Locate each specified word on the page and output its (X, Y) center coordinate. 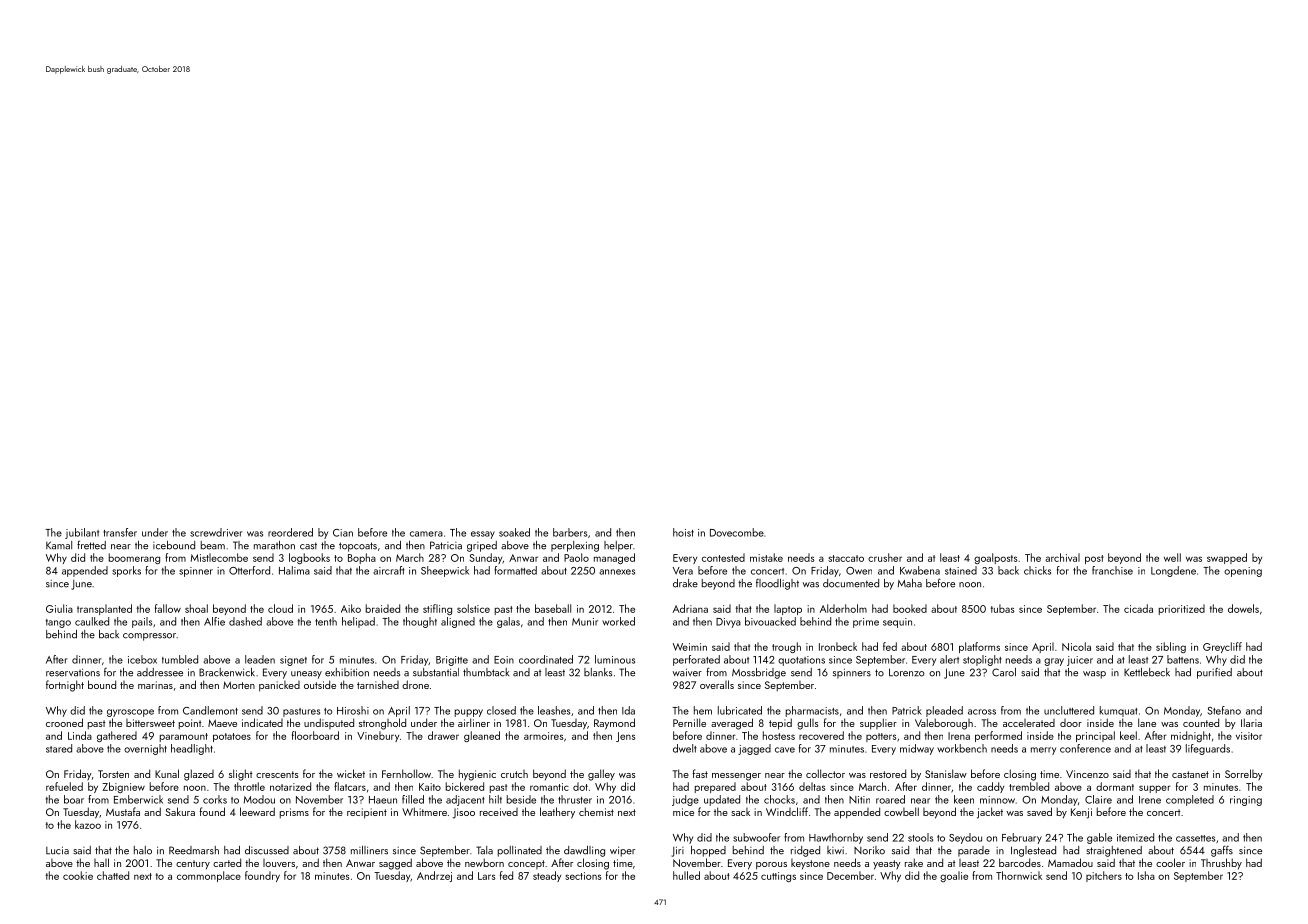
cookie (78, 875)
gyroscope (130, 713)
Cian (343, 533)
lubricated (740, 710)
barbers (570, 532)
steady (547, 876)
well (1172, 557)
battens (1183, 659)
